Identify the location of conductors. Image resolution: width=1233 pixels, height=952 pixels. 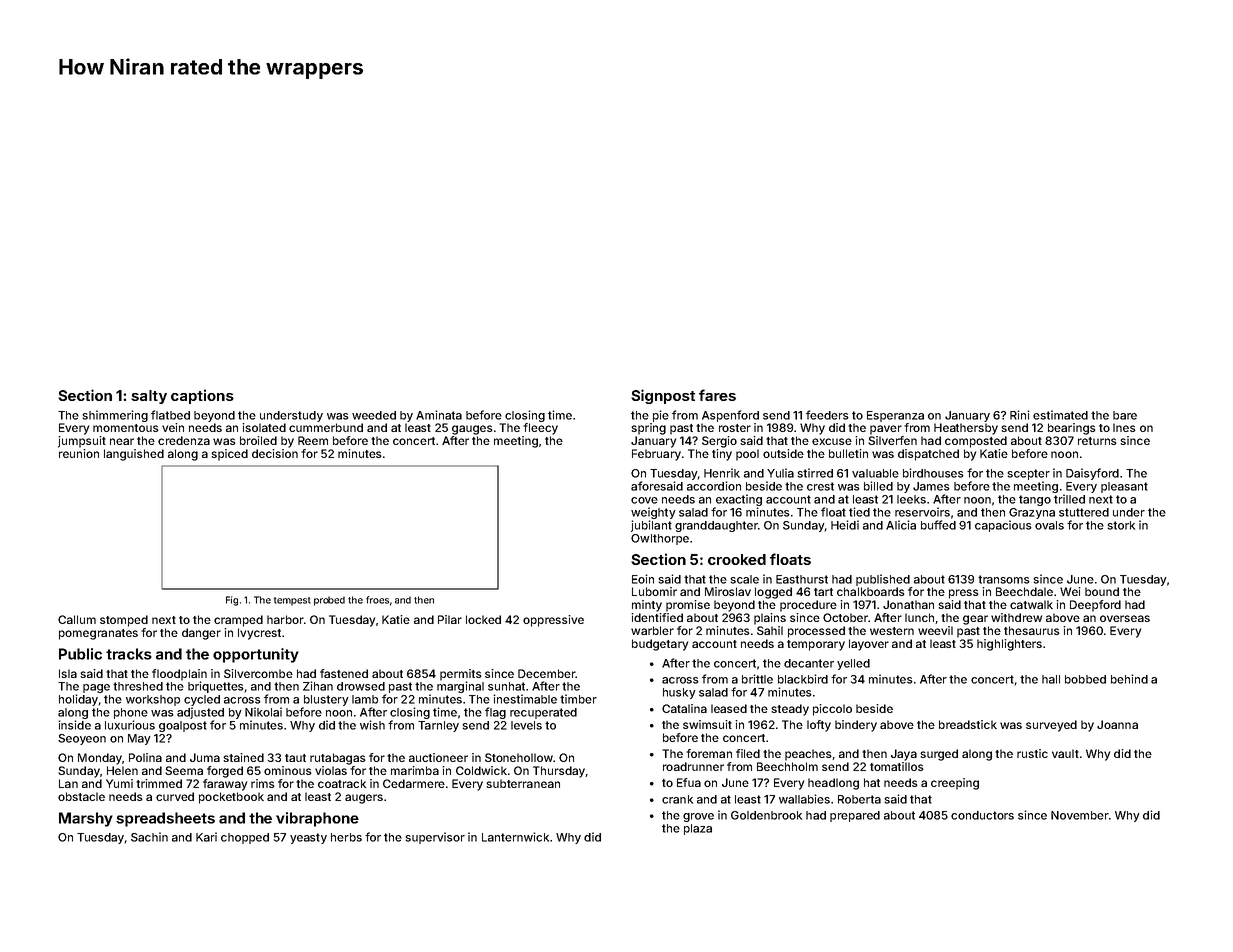
(982, 815).
